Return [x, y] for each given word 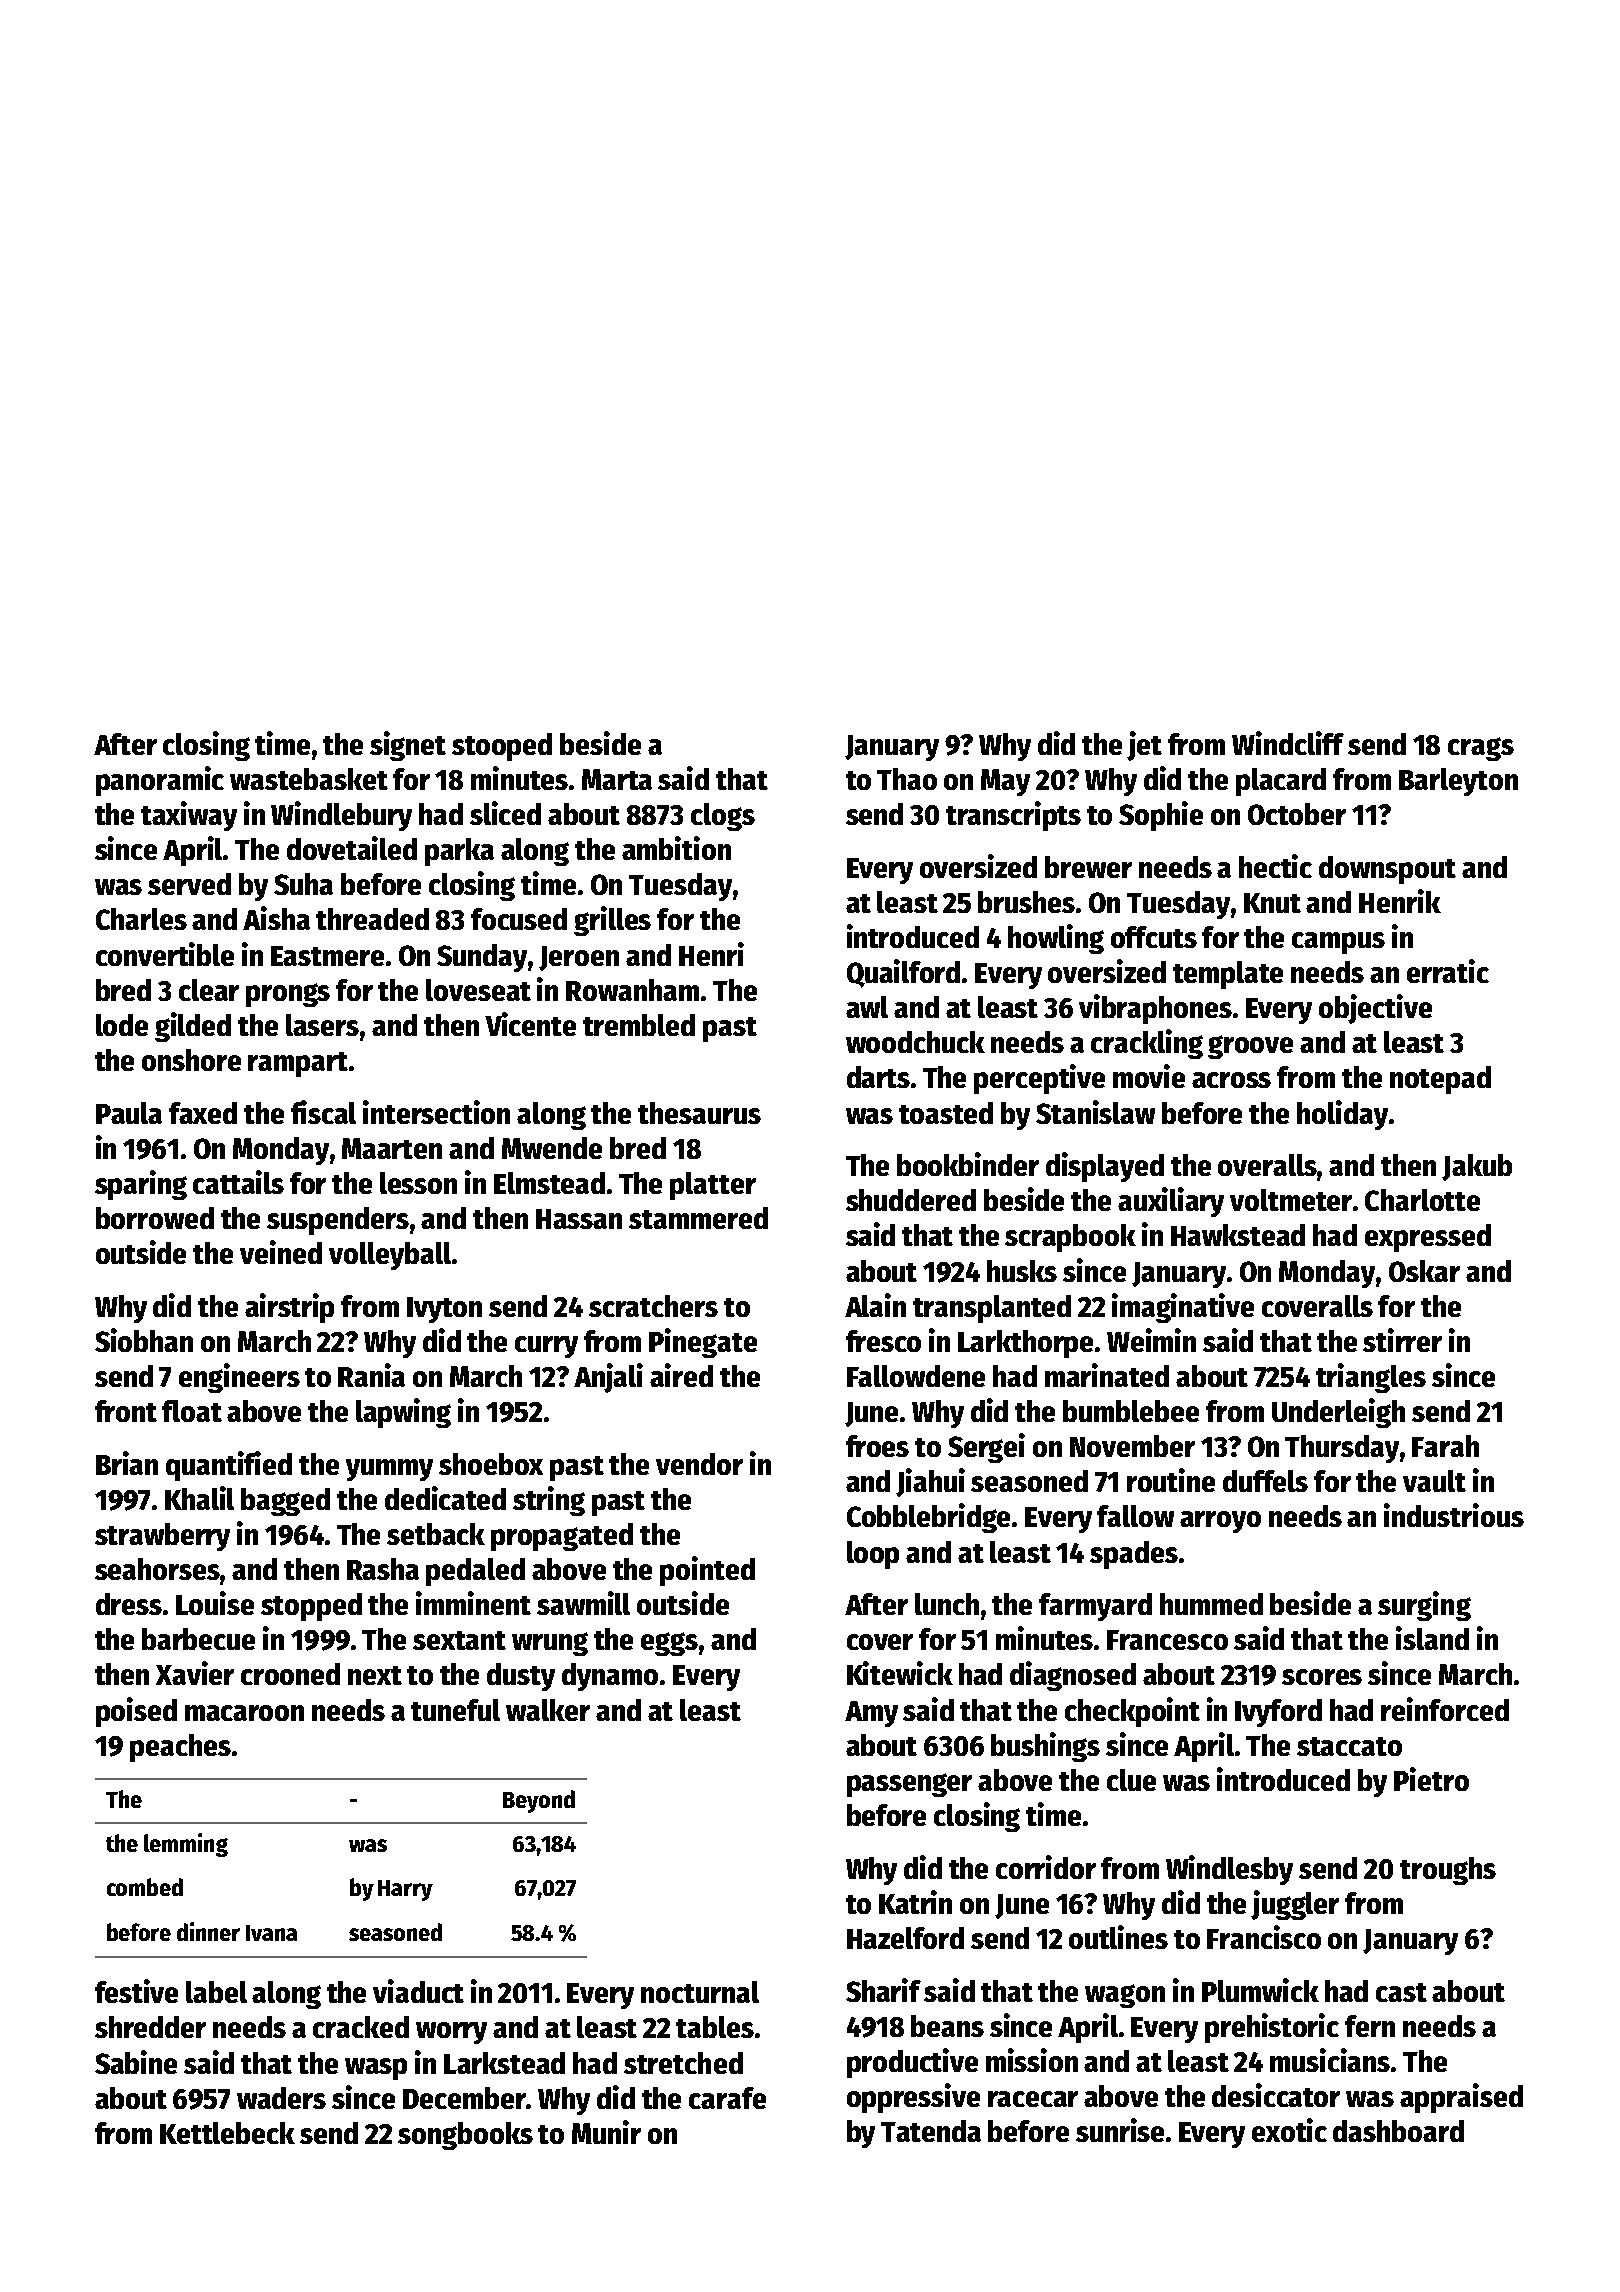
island [1432, 1638]
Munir [606, 2132]
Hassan [579, 1219]
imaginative [1183, 1308]
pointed [707, 1571]
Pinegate [703, 1343]
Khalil [199, 1498]
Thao [907, 779]
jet [1144, 746]
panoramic [160, 781]
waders [281, 2098]
